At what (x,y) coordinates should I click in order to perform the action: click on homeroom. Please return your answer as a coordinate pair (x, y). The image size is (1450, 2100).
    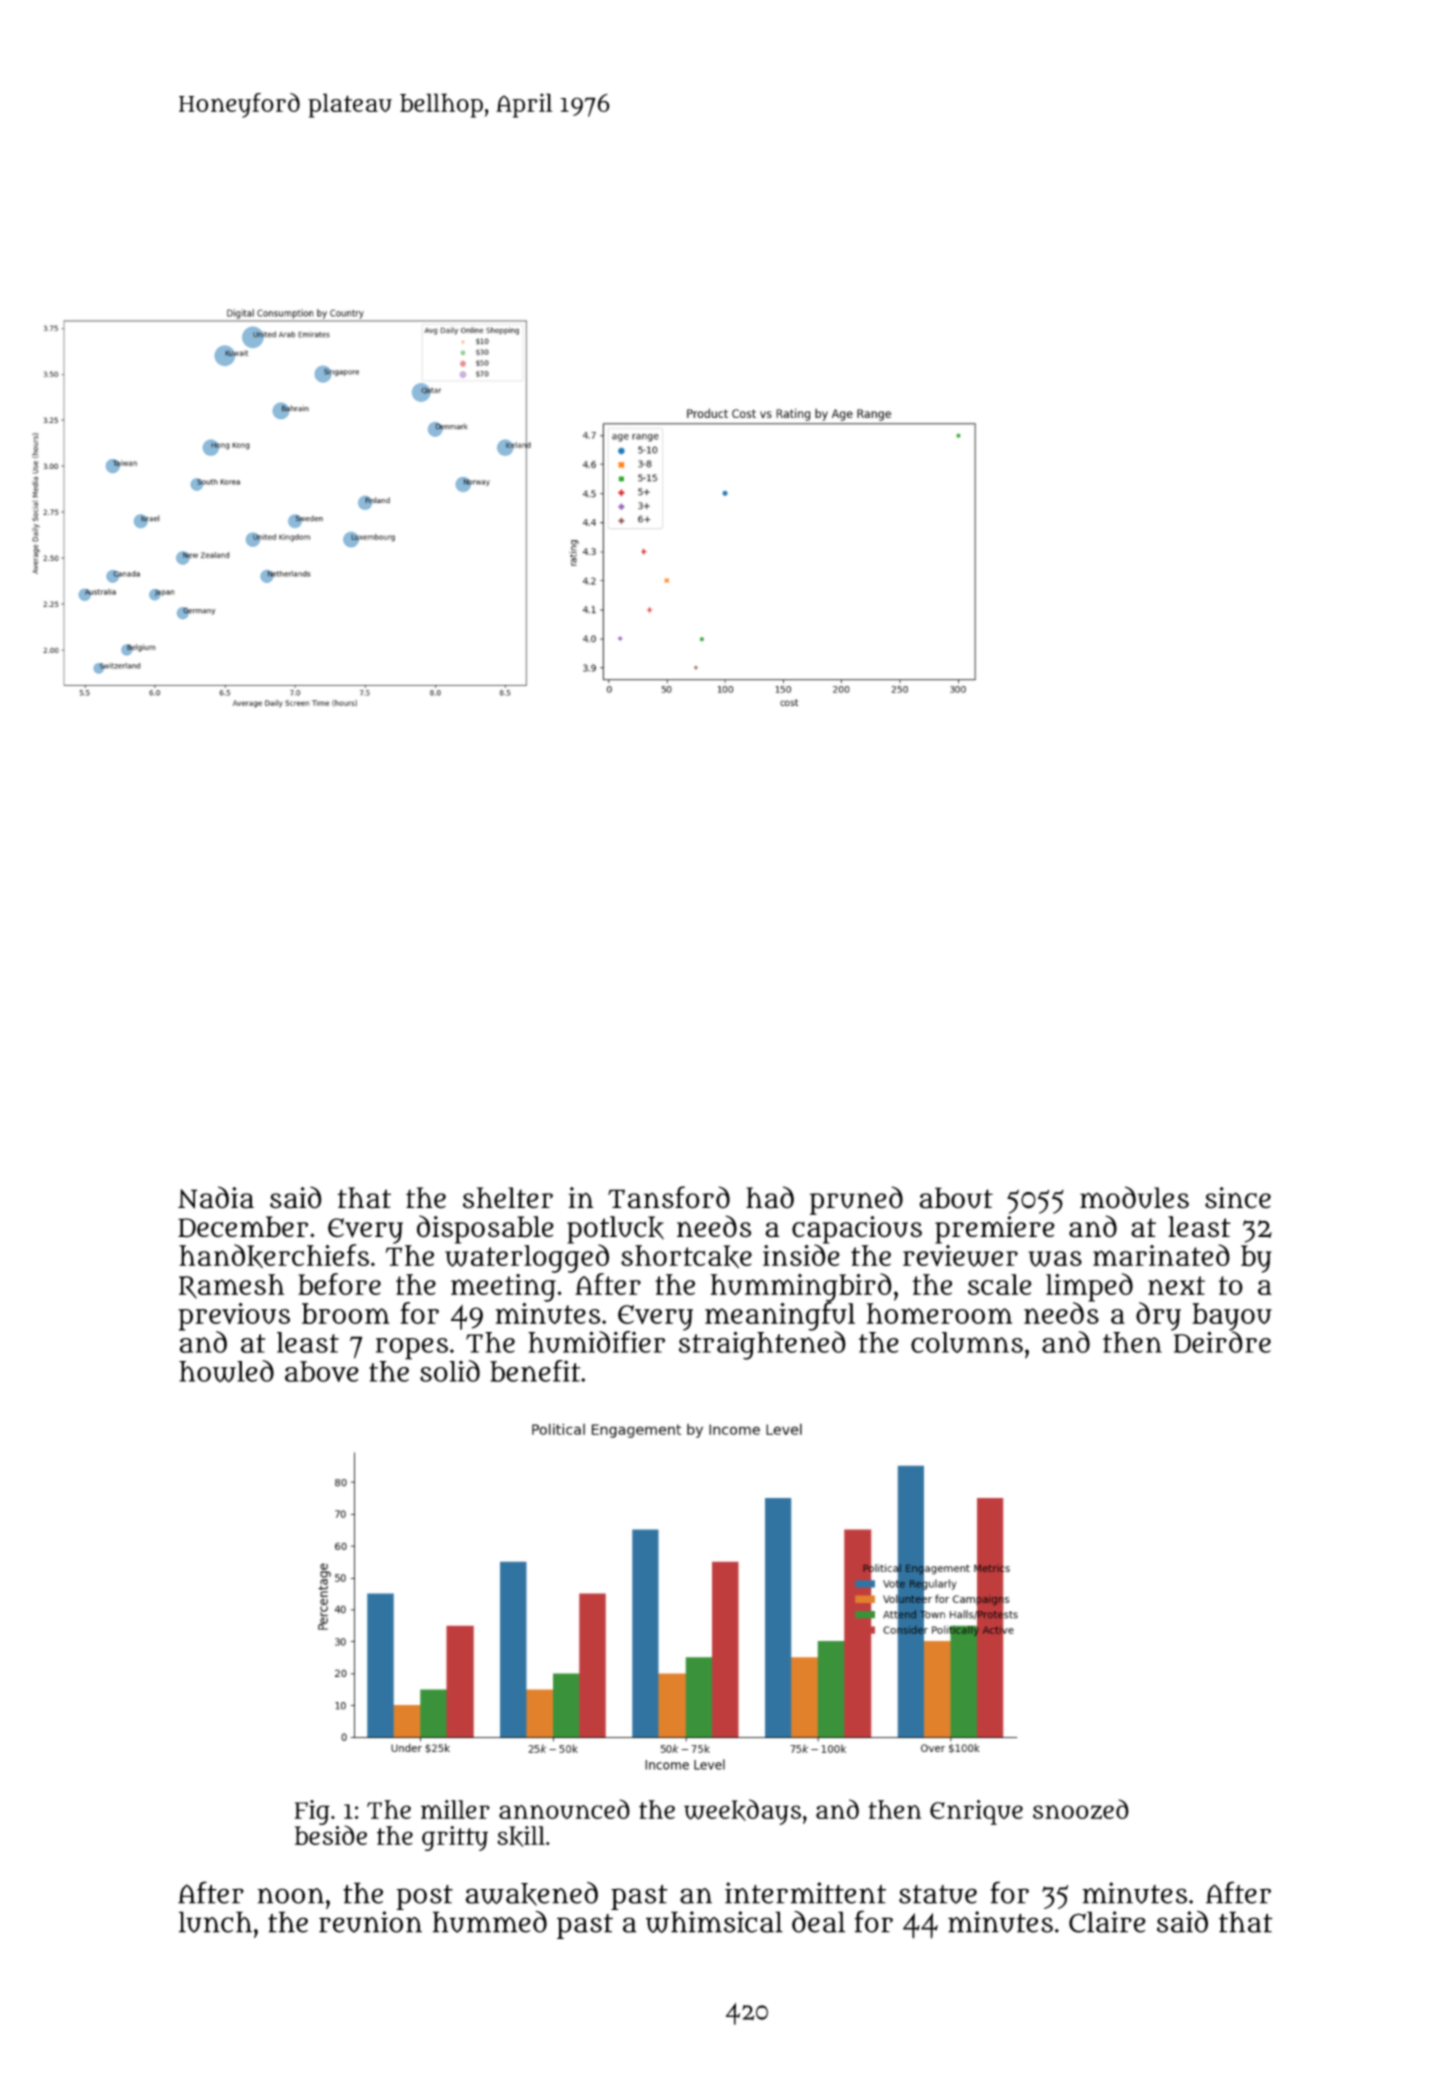
    Looking at the image, I should click on (939, 1313).
